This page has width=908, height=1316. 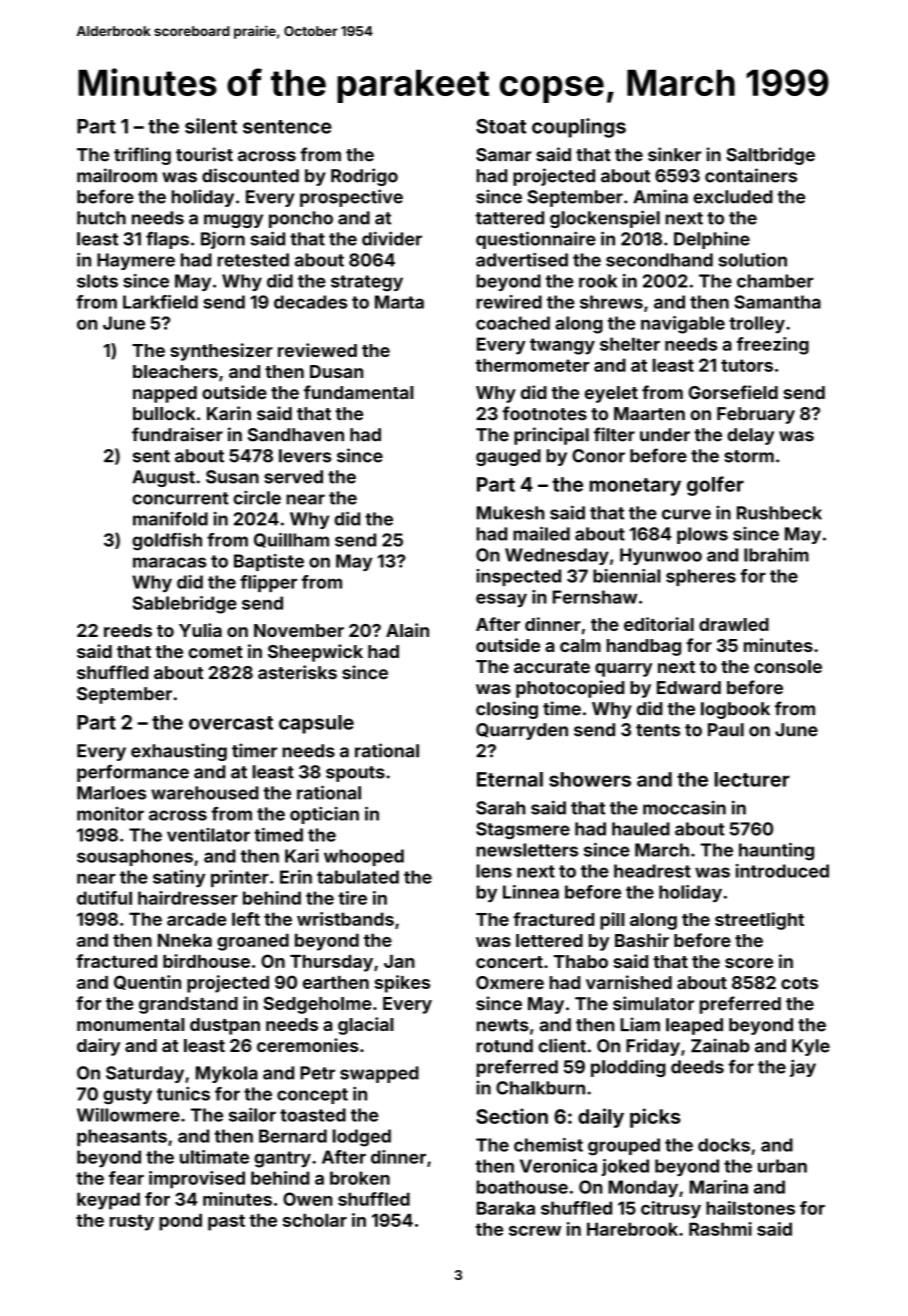 I want to click on Kyle, so click(x=811, y=1047).
